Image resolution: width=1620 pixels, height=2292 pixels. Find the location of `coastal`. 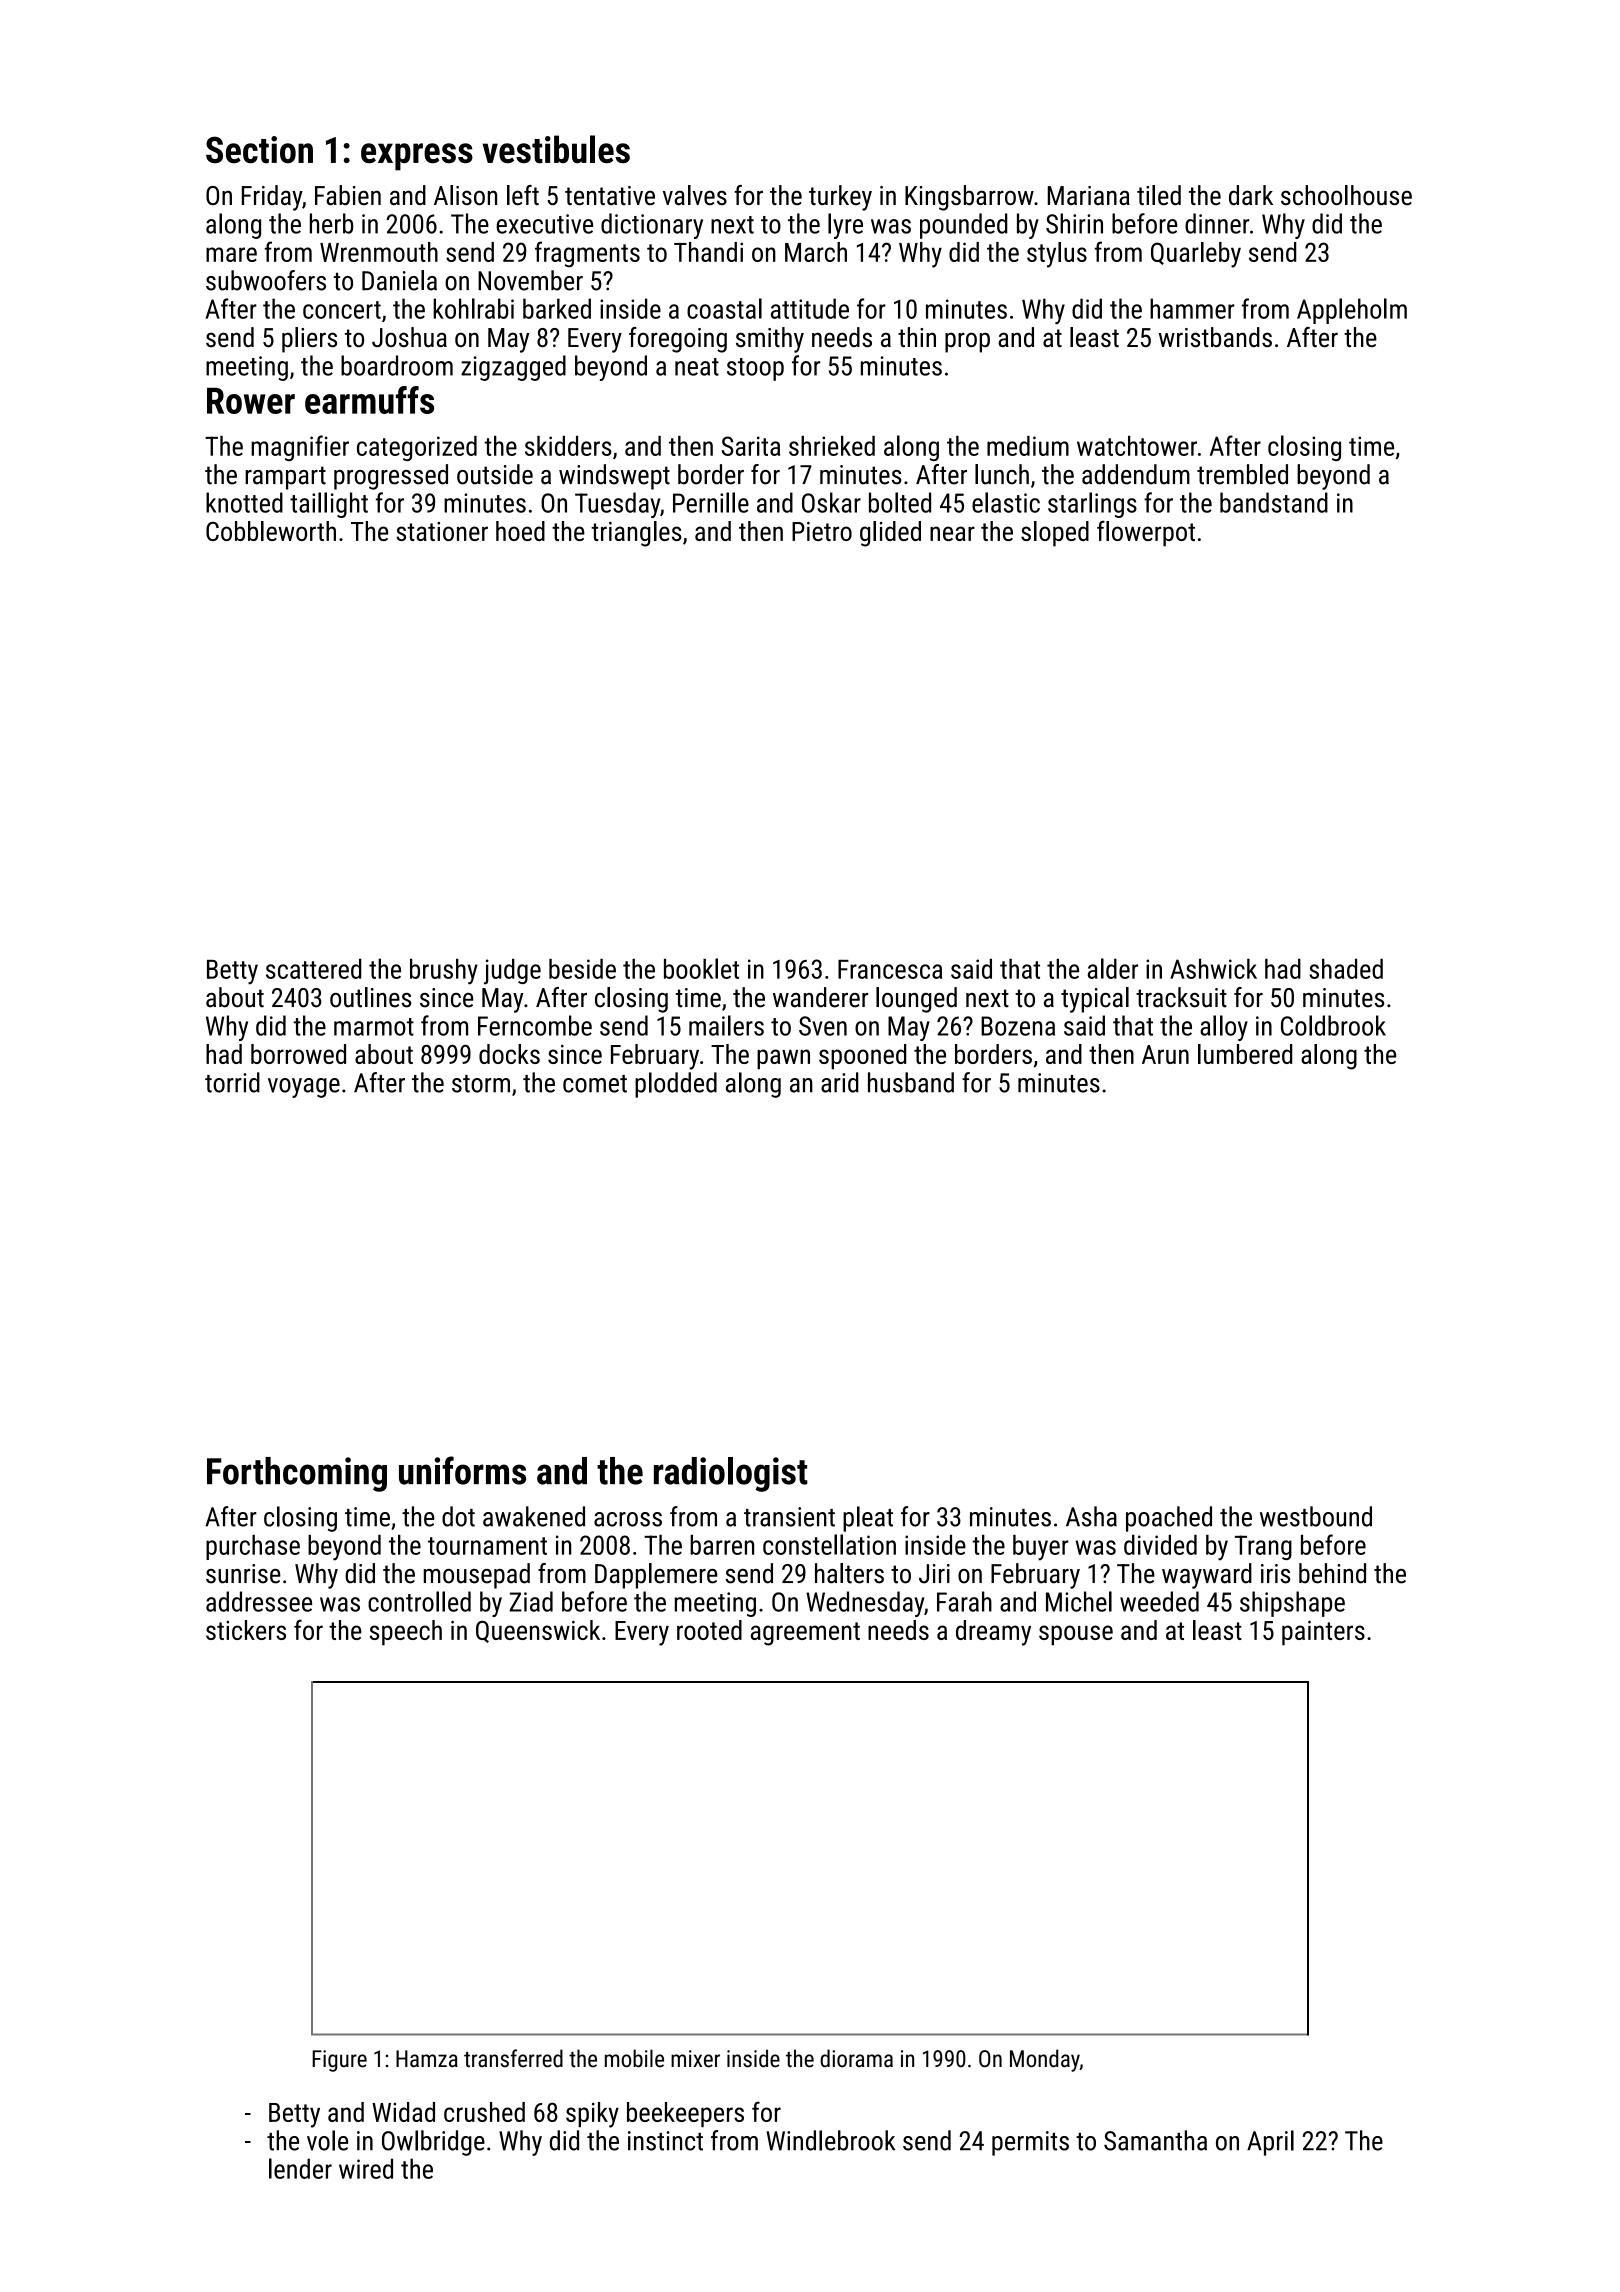

coastal is located at coordinates (724, 308).
